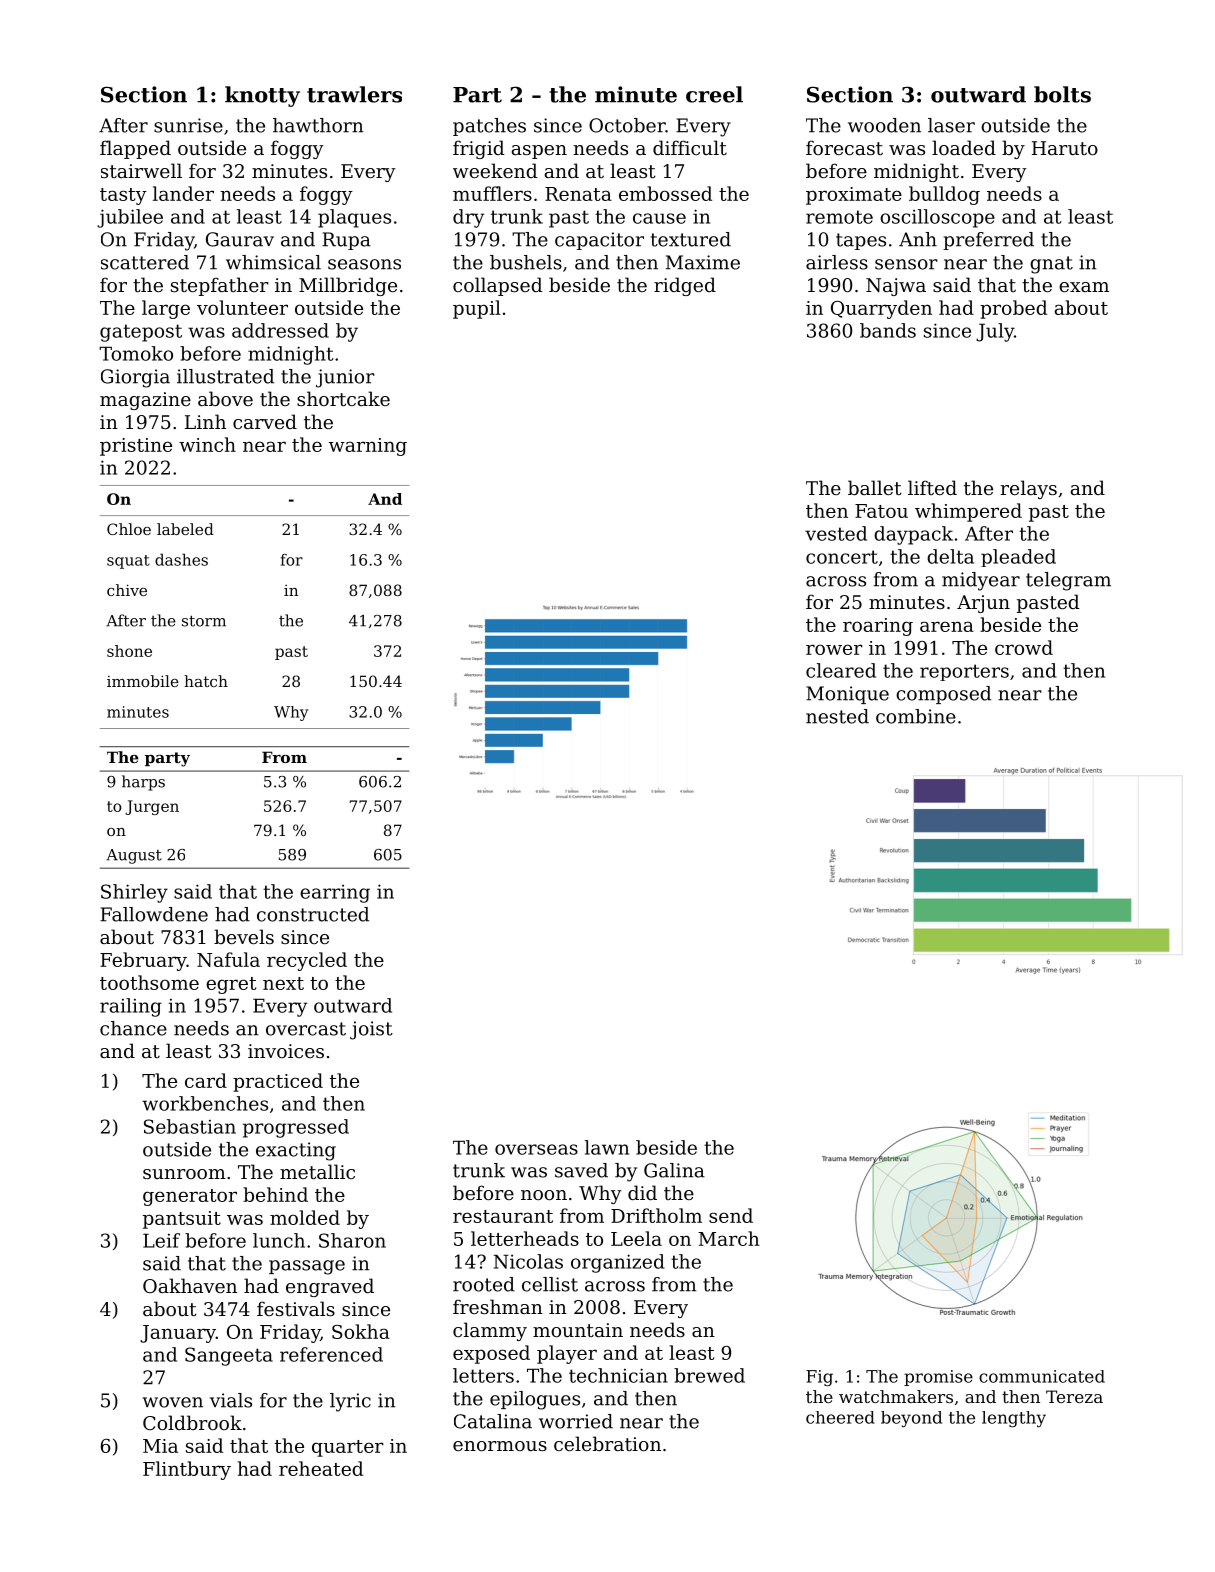 The image size is (1215, 1572). I want to click on earring, so click(335, 894).
